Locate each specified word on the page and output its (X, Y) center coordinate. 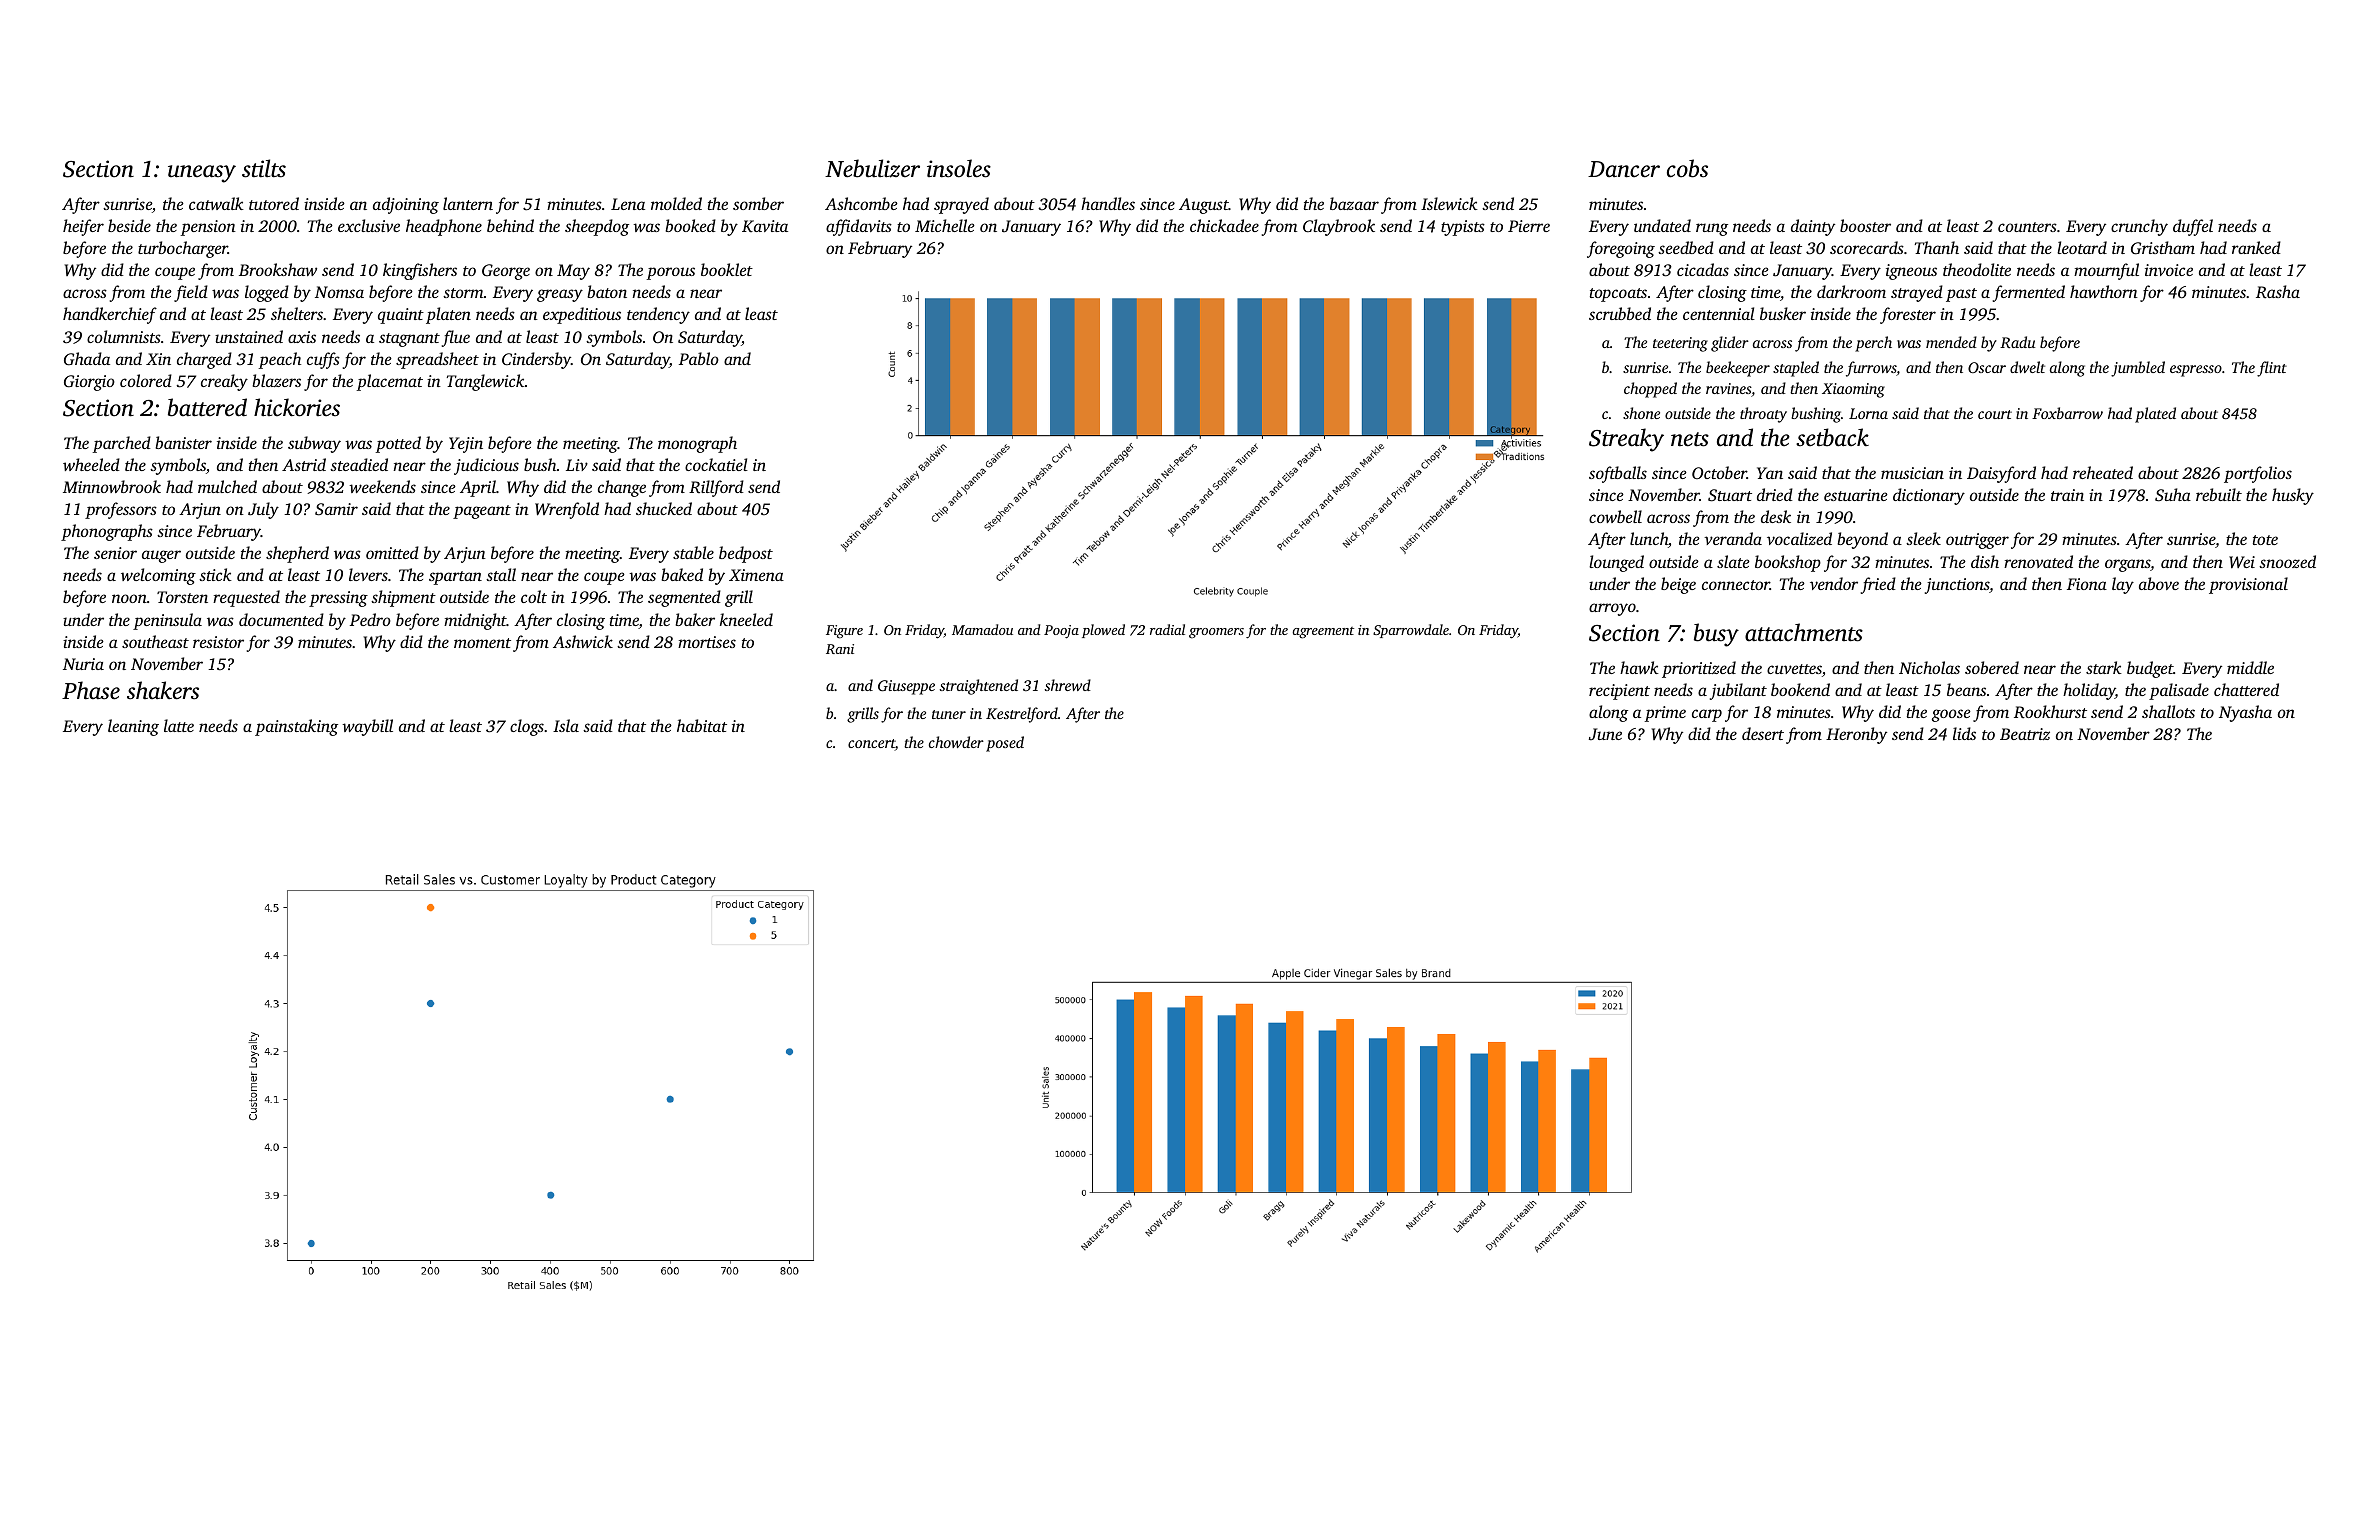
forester (1908, 315)
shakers (163, 690)
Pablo (699, 358)
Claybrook (1339, 227)
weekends (382, 486)
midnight (475, 621)
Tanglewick (486, 382)
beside (129, 225)
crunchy (2139, 227)
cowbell (1615, 516)
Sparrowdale (1411, 631)
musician (1912, 473)
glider (1730, 344)
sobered (1992, 667)
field (191, 293)
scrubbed (1620, 313)
